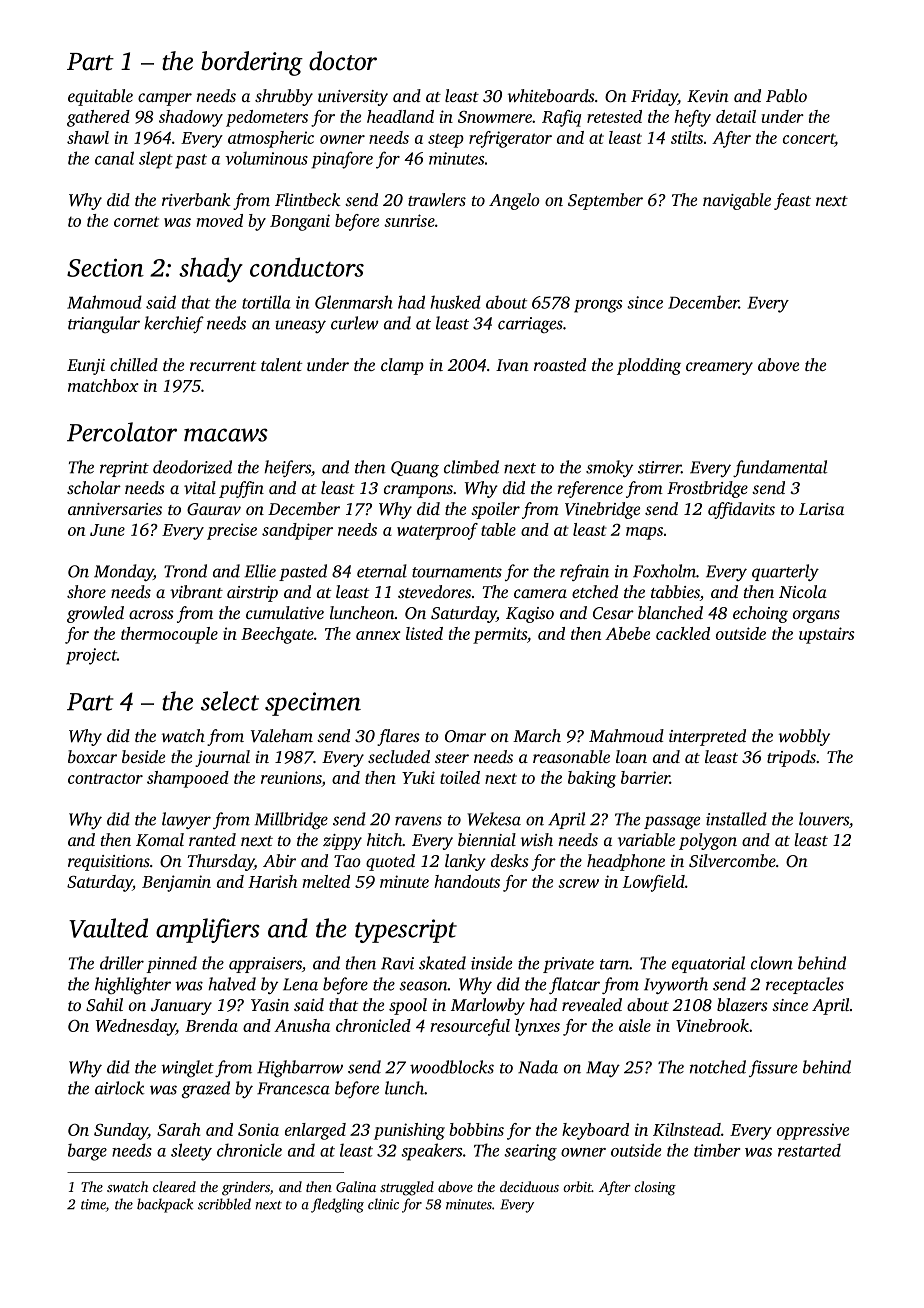 The width and height of the screenshot is (924, 1308). Describe the element at coordinates (609, 468) in the screenshot. I see `smoky` at that location.
